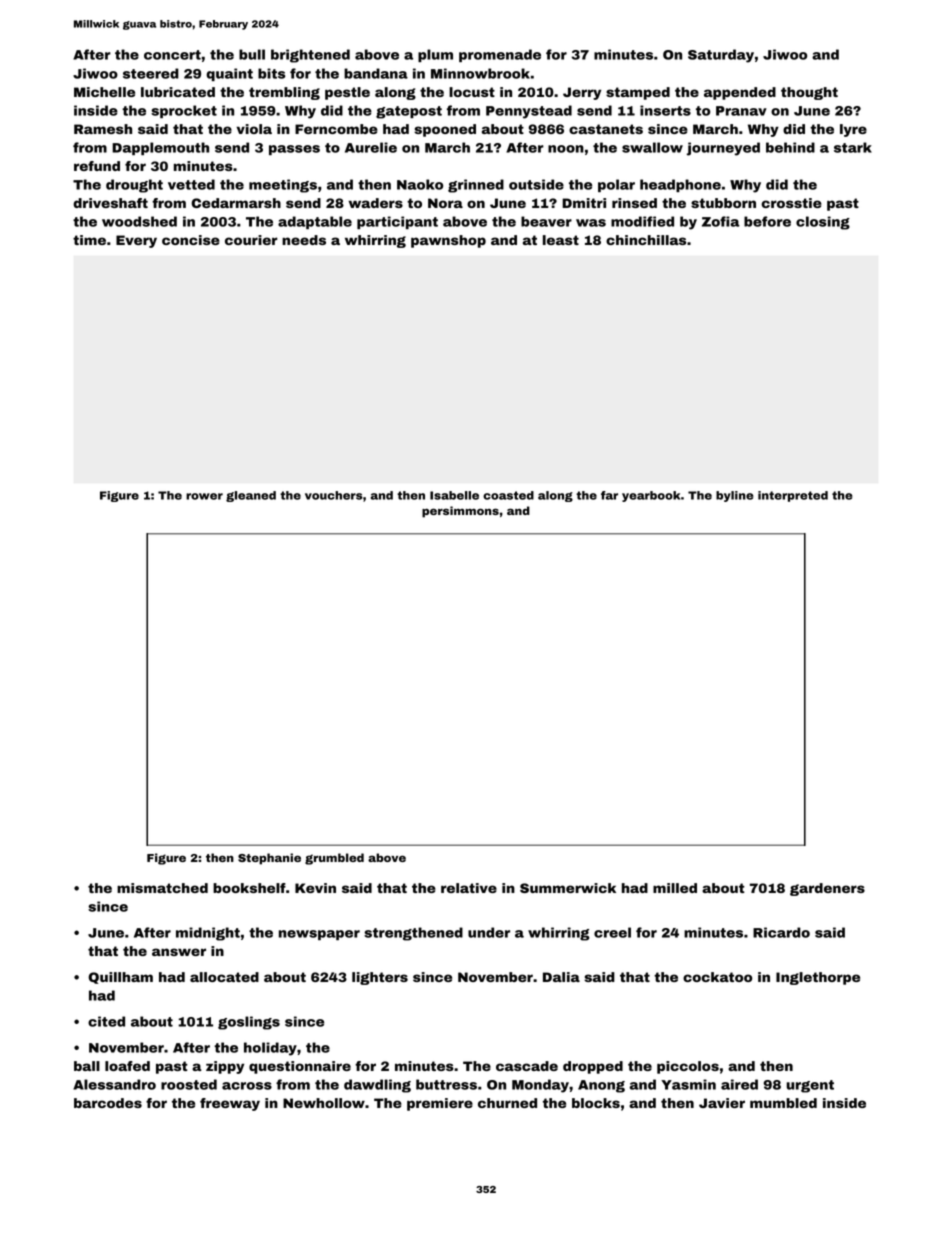  What do you see at coordinates (793, 496) in the screenshot?
I see `interpreted` at bounding box center [793, 496].
